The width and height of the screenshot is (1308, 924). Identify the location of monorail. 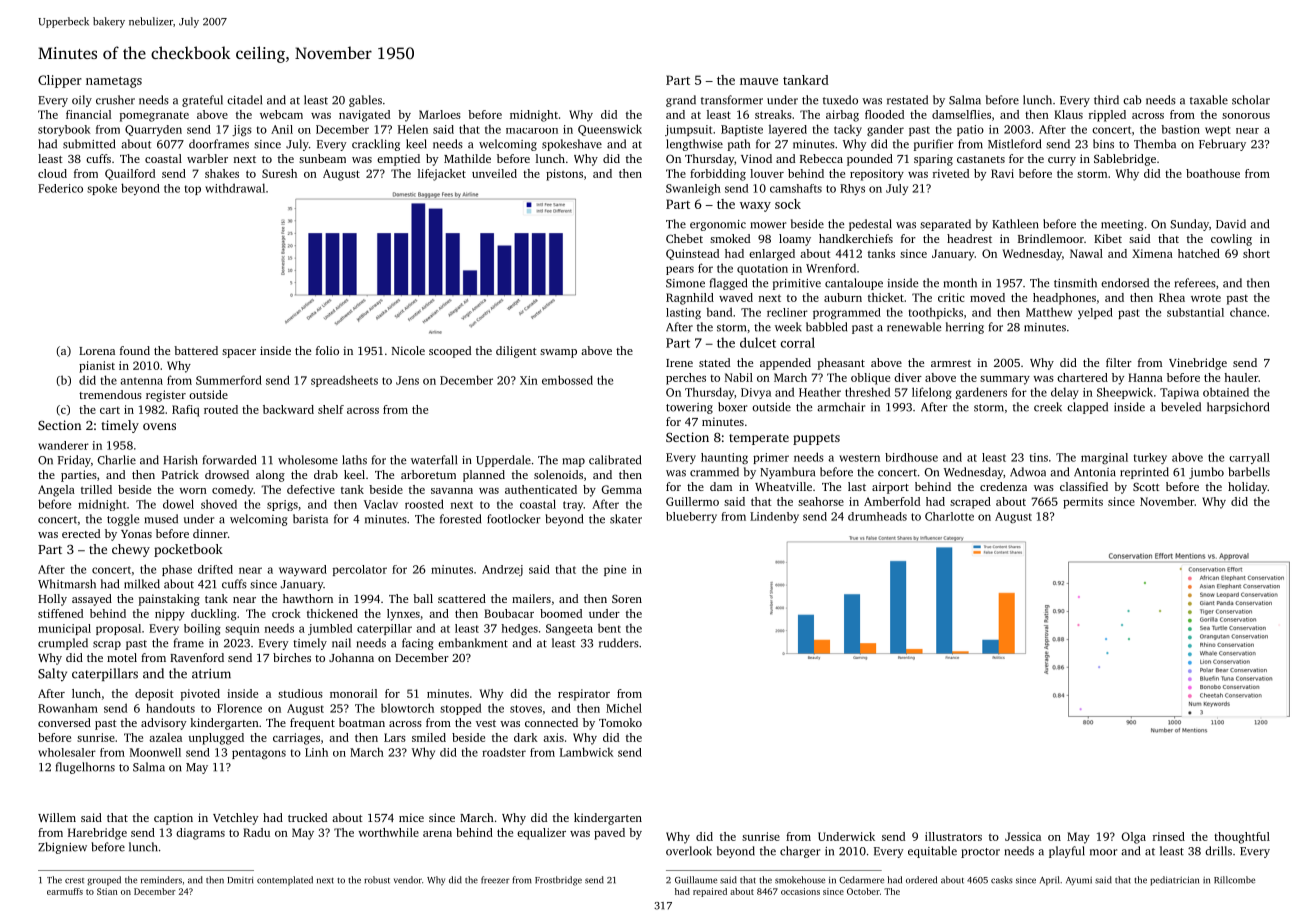
(353, 693).
